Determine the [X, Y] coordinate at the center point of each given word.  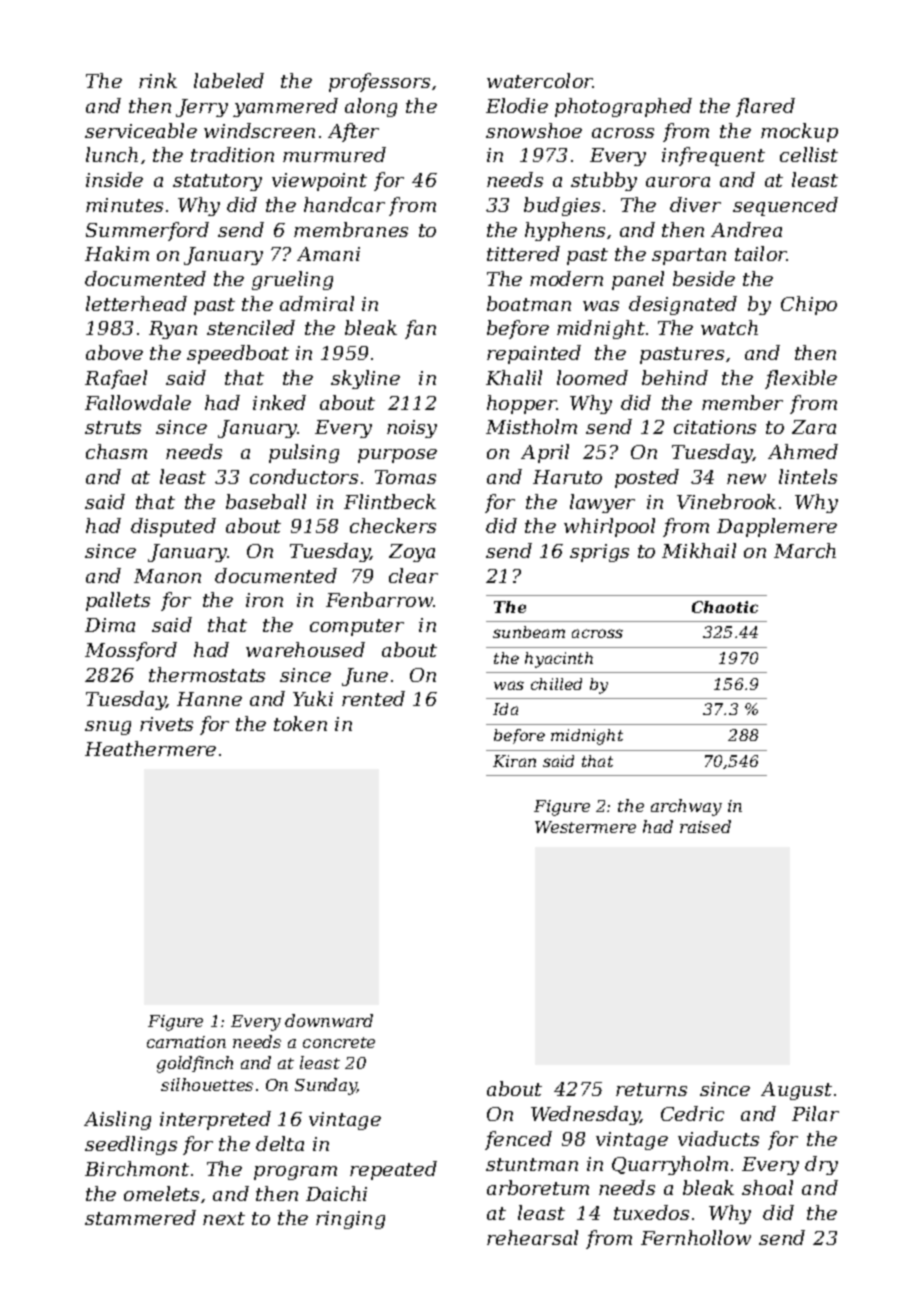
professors [379, 82]
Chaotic [725, 607]
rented [373, 698]
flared [765, 107]
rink [158, 80]
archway [686, 807]
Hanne [209, 699]
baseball [266, 501]
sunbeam [529, 632]
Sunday [326, 1086]
